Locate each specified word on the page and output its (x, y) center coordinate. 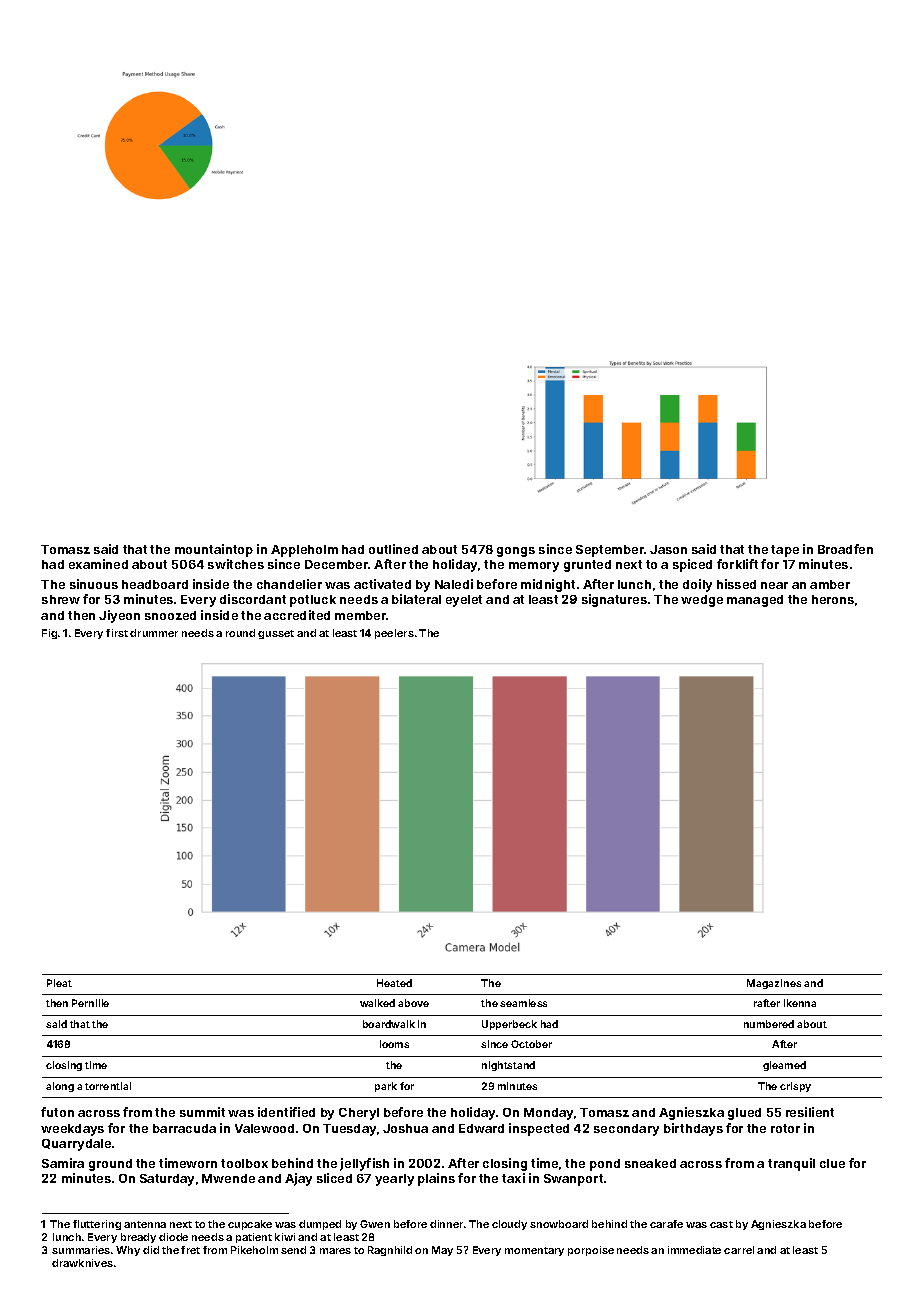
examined (98, 564)
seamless (523, 1003)
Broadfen (845, 549)
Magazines (774, 984)
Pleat (59, 983)
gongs (516, 552)
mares (335, 1251)
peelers (394, 634)
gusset (276, 634)
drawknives (82, 1263)
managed (755, 601)
